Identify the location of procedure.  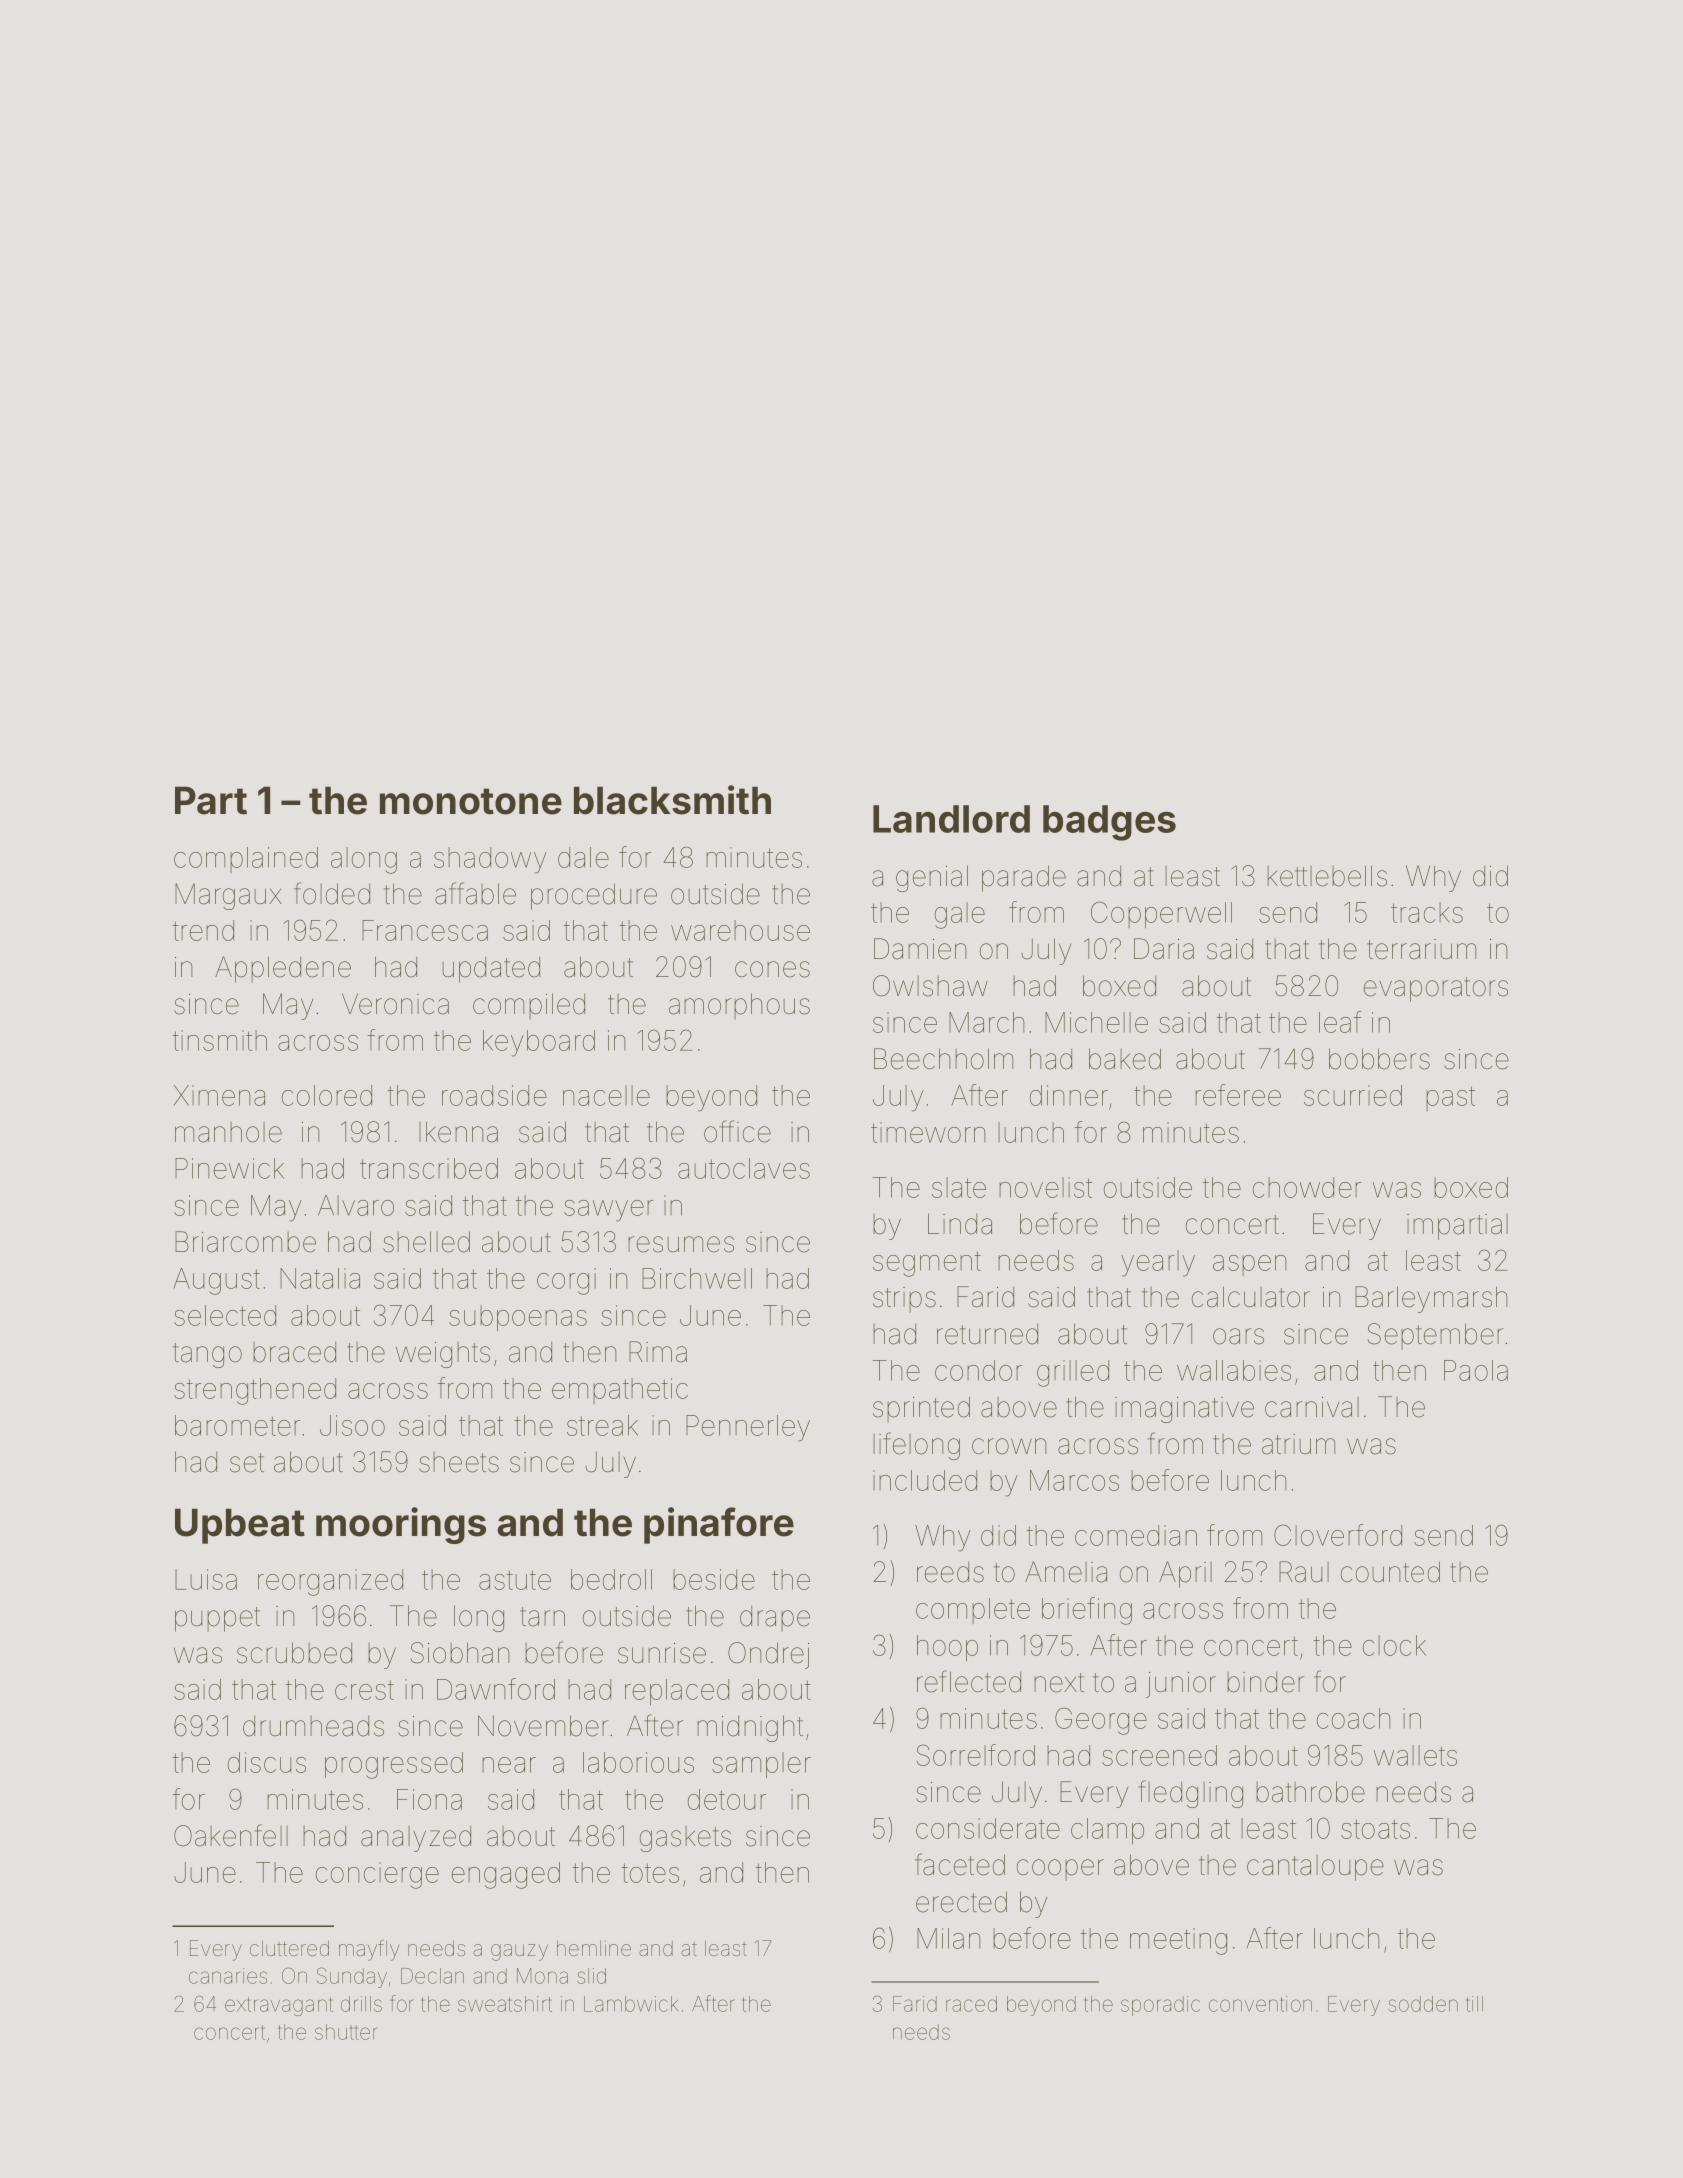
(594, 896).
